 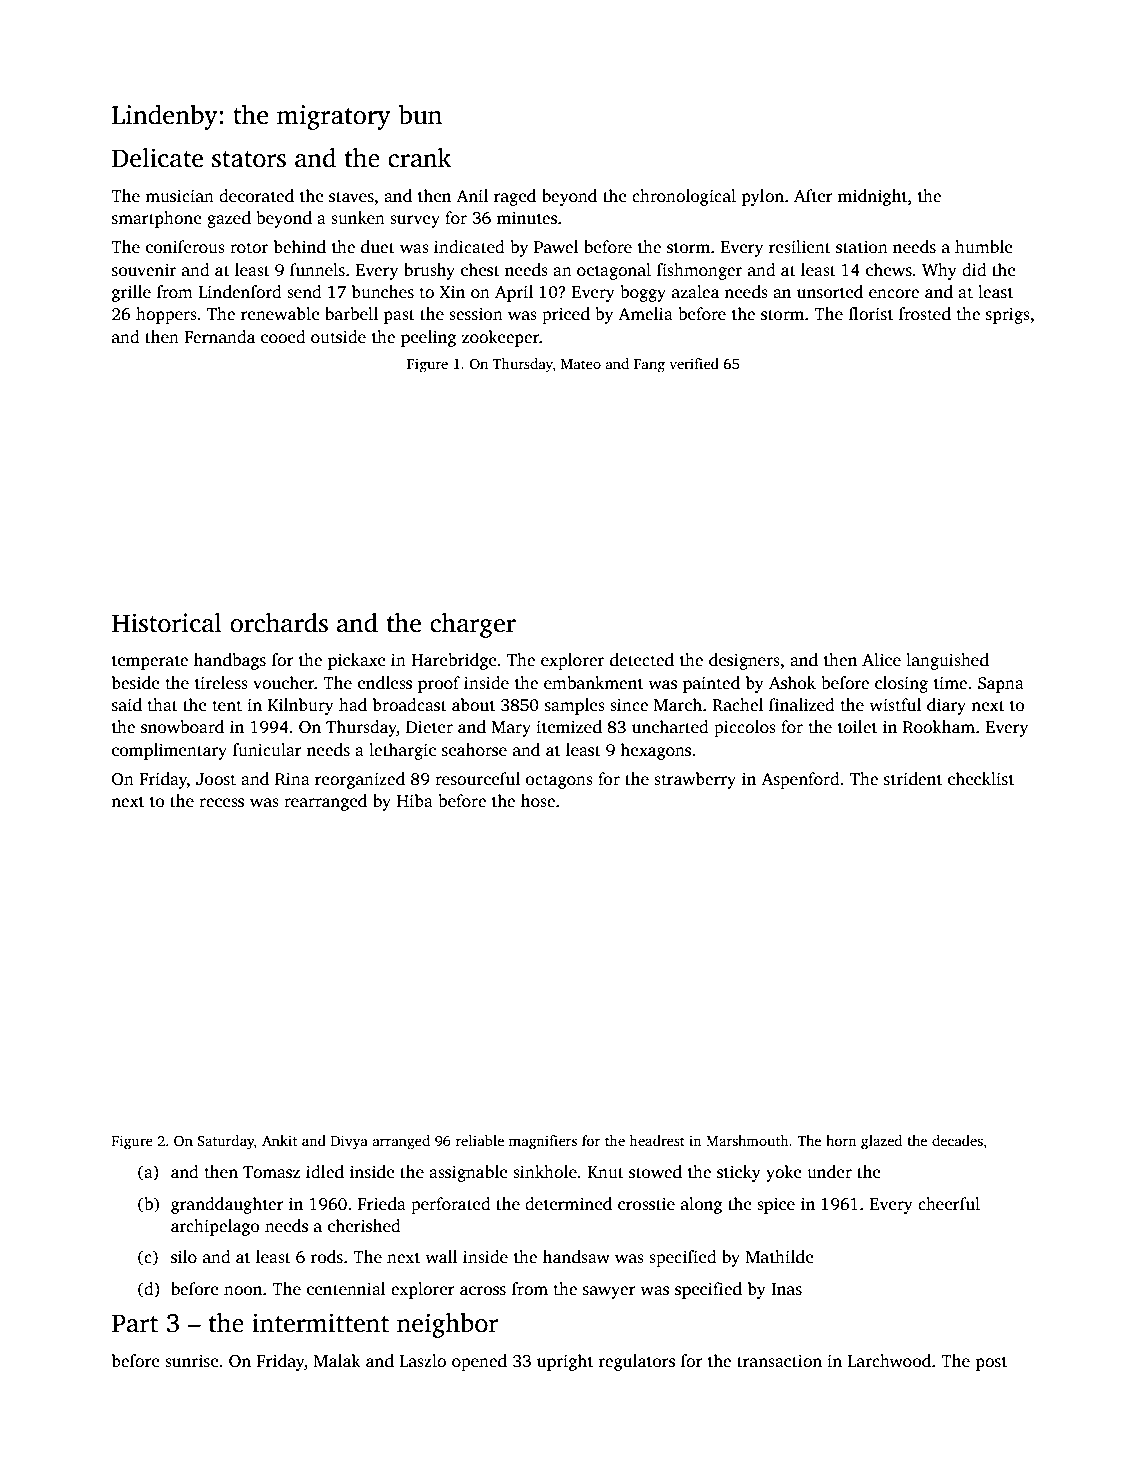 I want to click on Why, so click(x=939, y=271).
